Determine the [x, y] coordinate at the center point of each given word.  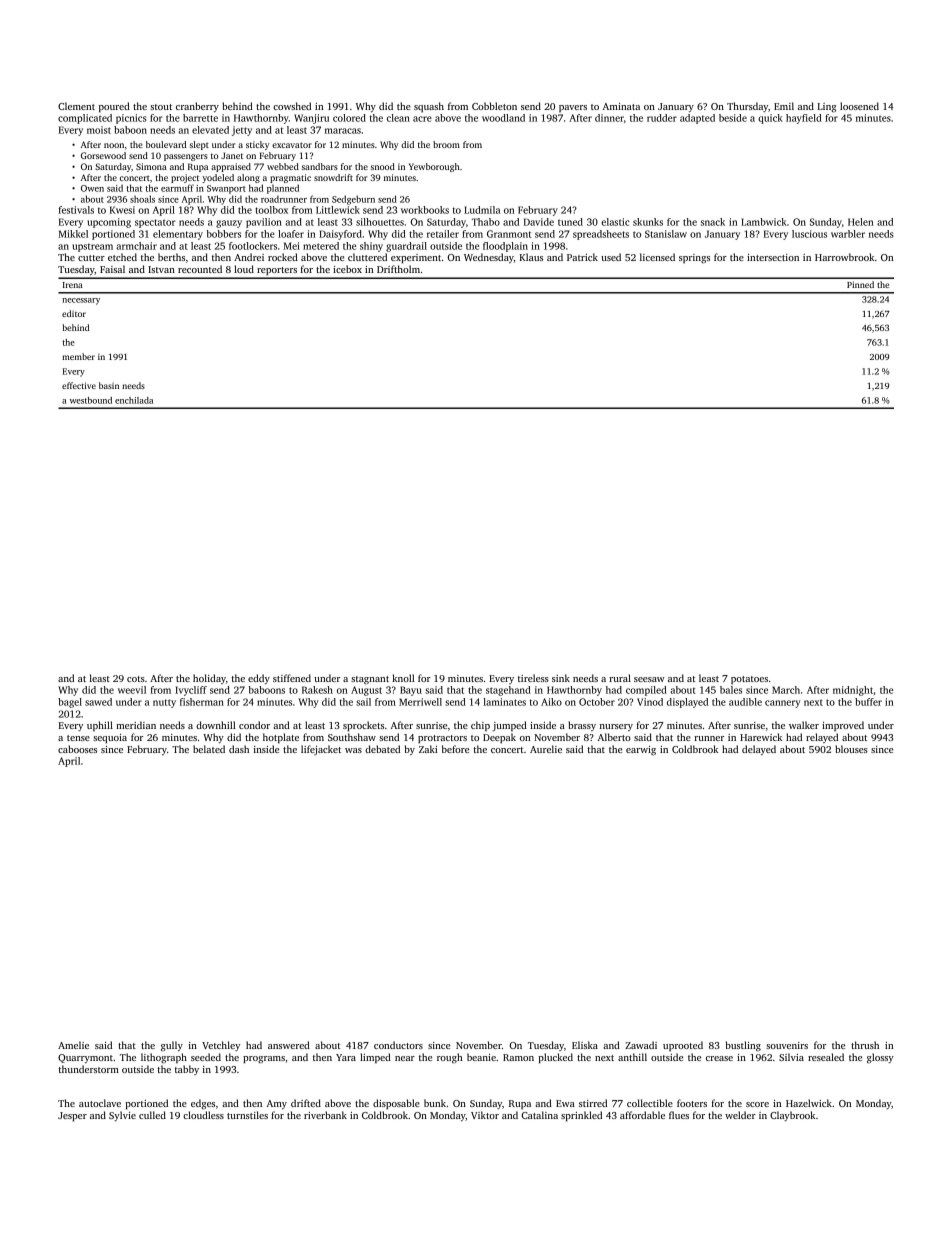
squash [429, 107]
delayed [759, 750]
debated [382, 749]
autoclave [100, 1103]
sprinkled [581, 1116]
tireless [533, 678]
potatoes [749, 680]
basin [109, 385]
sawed [98, 702]
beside [733, 118]
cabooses [77, 749]
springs [694, 259]
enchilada [134, 400]
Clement [76, 106]
